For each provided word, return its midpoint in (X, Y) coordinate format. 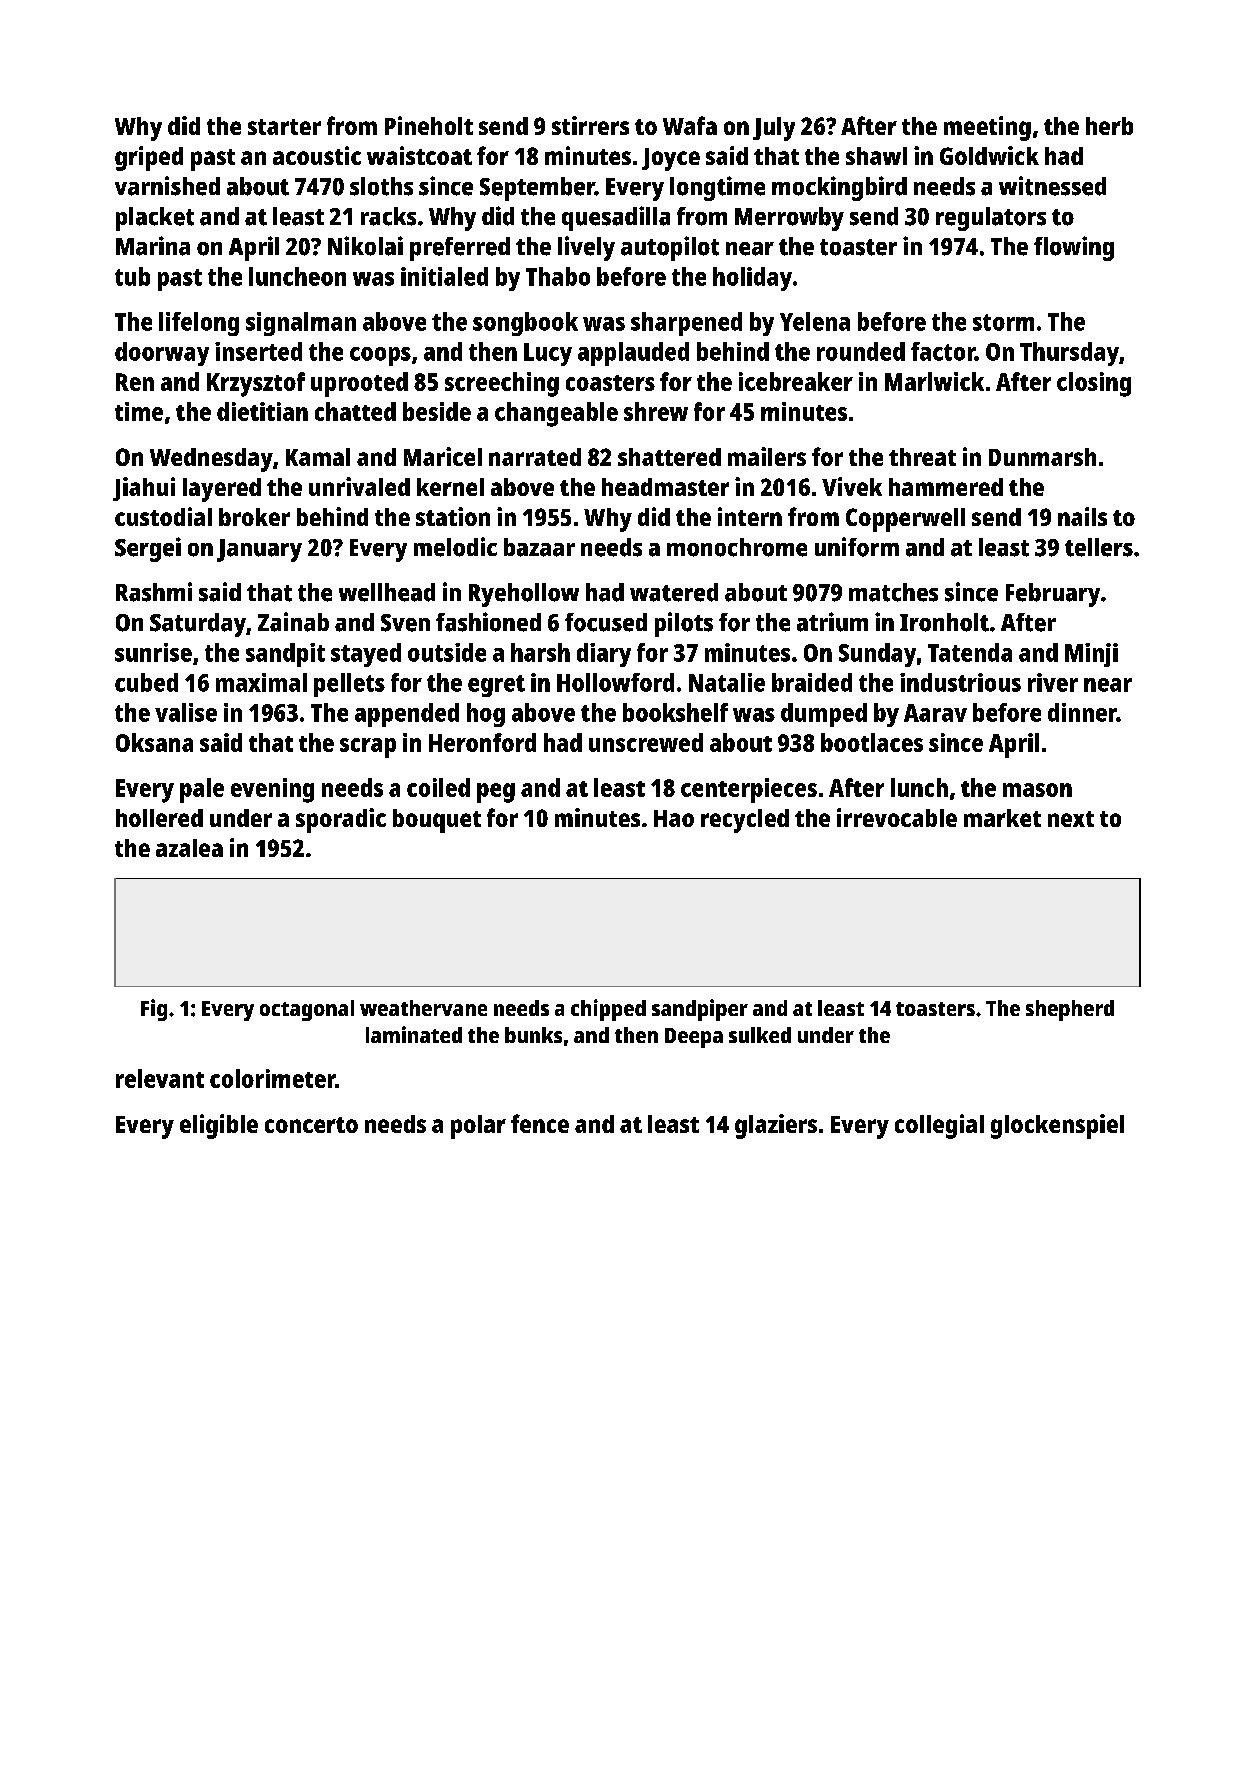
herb (1109, 126)
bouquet (437, 821)
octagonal (307, 1010)
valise (186, 712)
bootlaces (872, 742)
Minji (1091, 655)
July (774, 129)
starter (284, 127)
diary (604, 655)
